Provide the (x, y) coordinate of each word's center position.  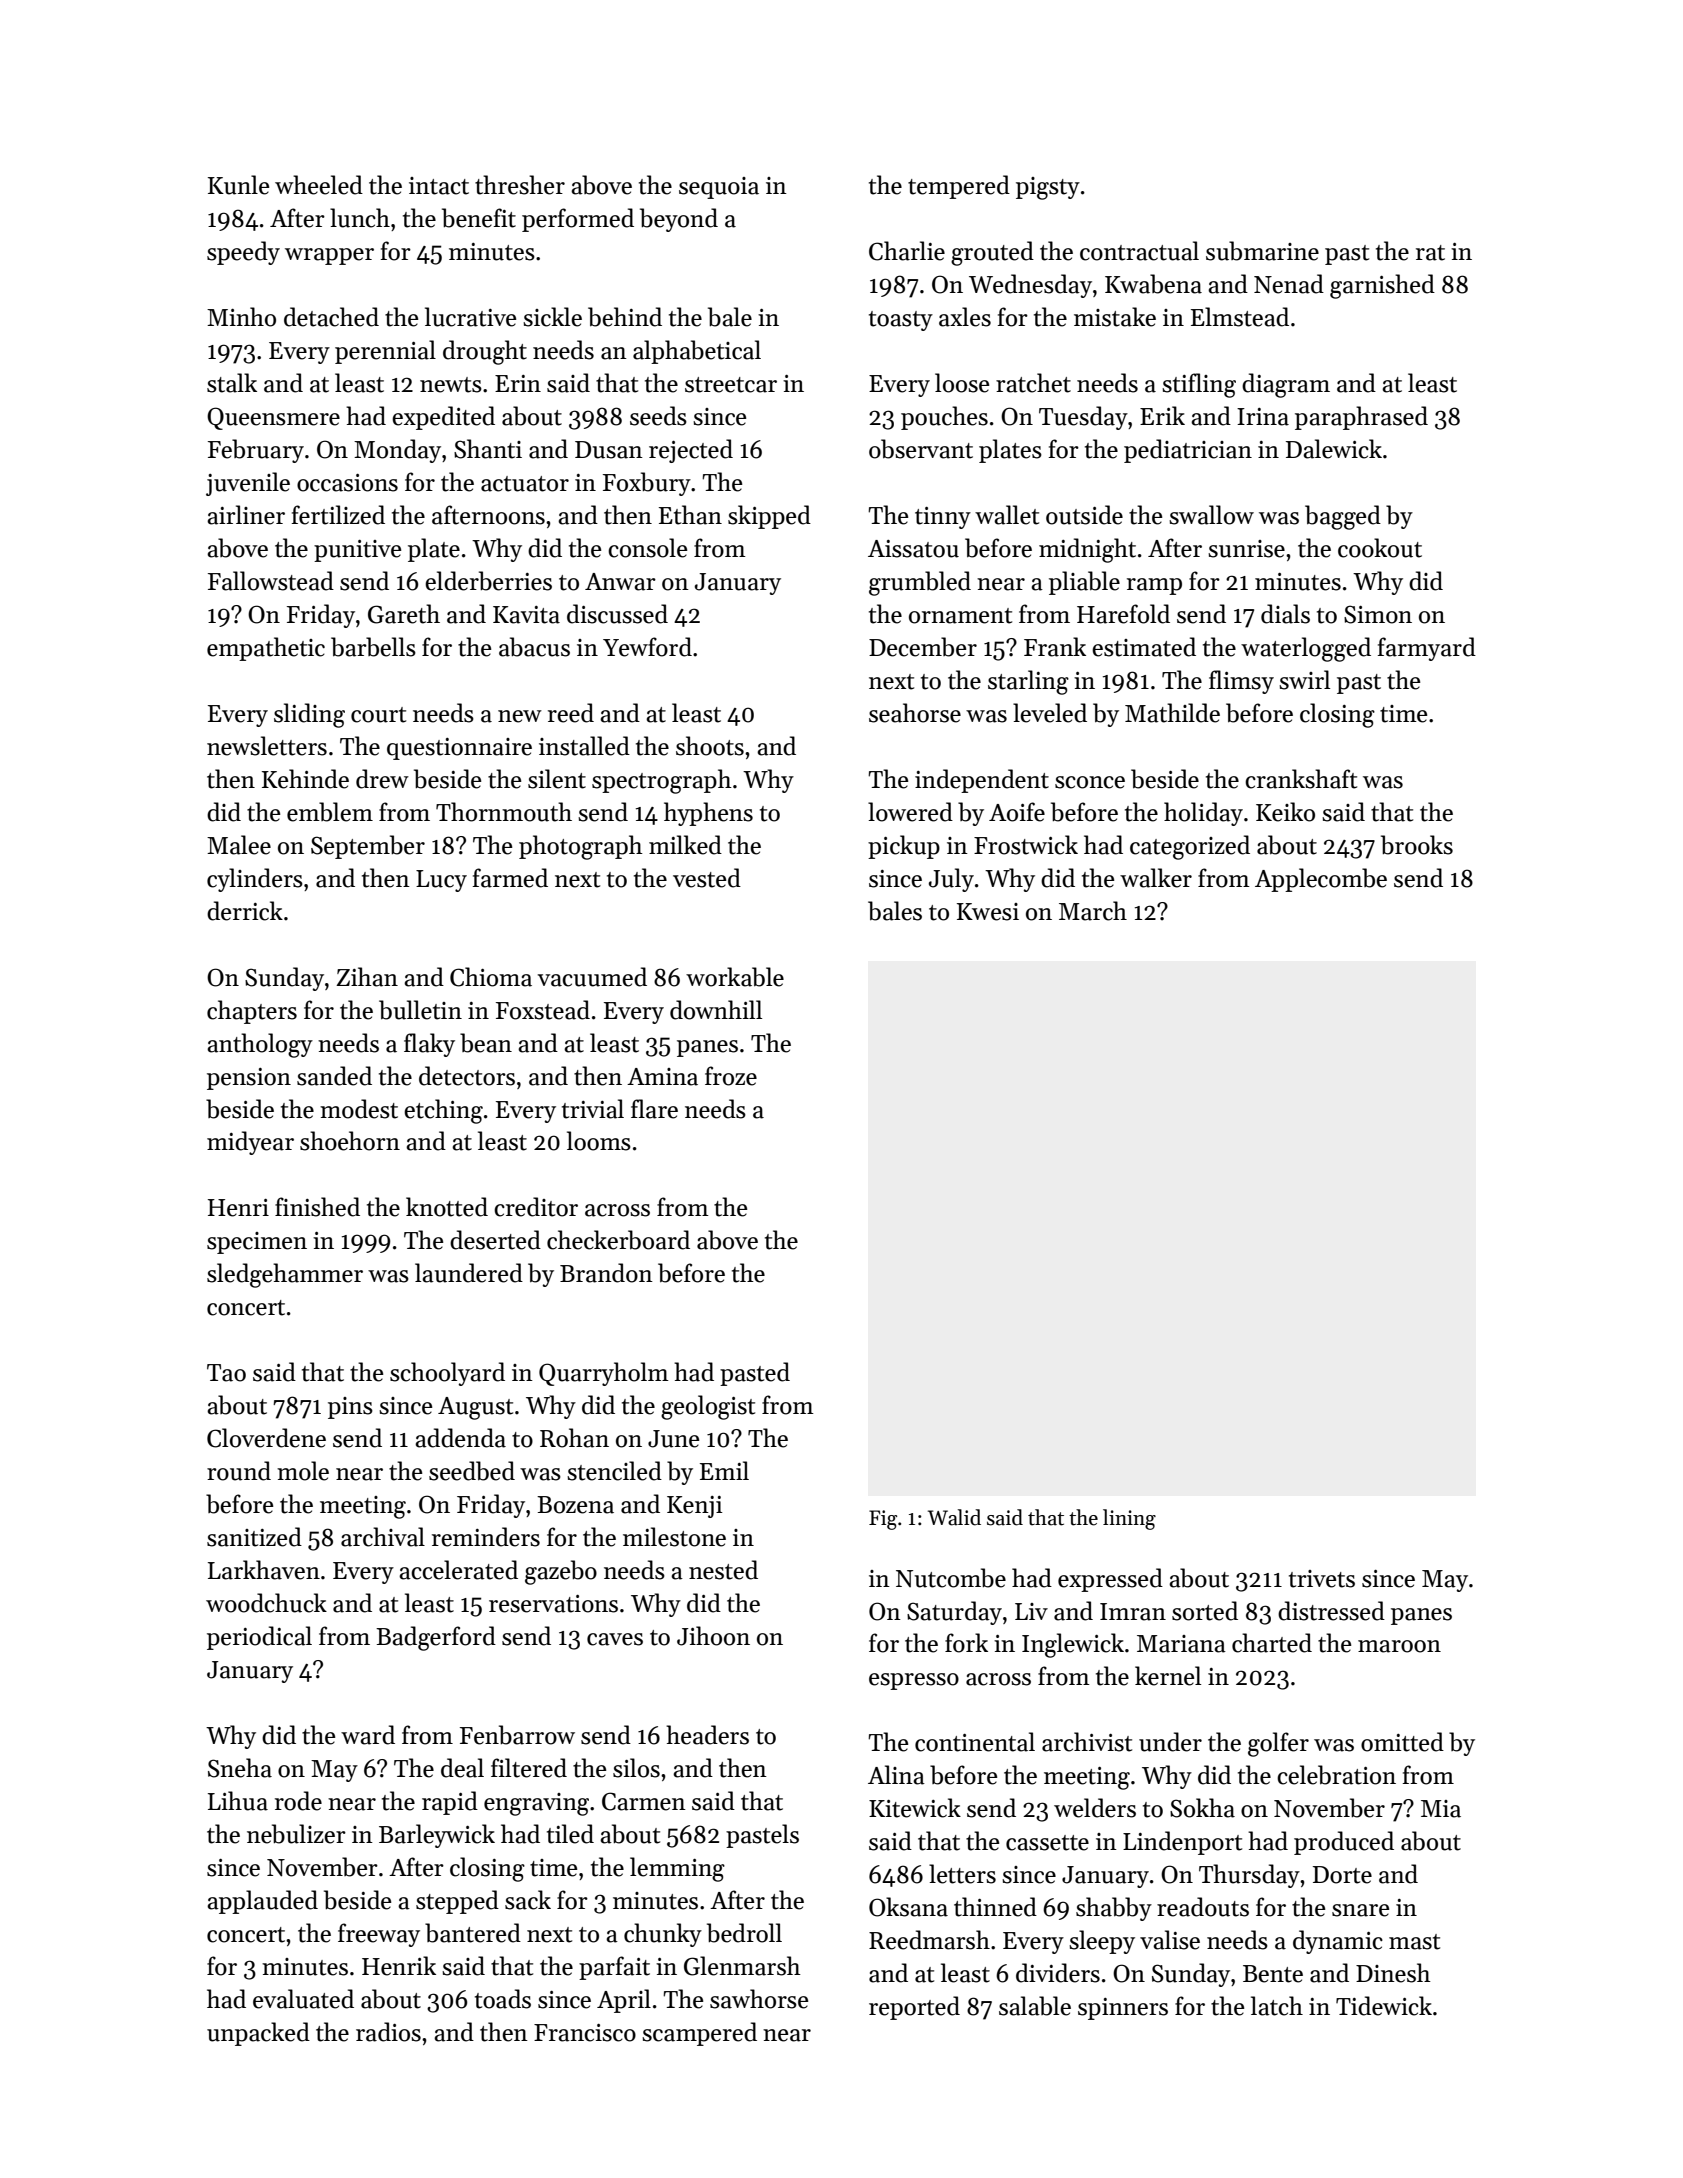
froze (731, 1076)
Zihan (367, 977)
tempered (959, 187)
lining (1129, 1519)
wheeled (319, 185)
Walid (954, 1517)
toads (503, 1999)
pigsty (1048, 188)
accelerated (458, 1570)
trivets (1322, 1579)
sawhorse (759, 1999)
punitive (357, 551)
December (923, 647)
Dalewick (1334, 449)
